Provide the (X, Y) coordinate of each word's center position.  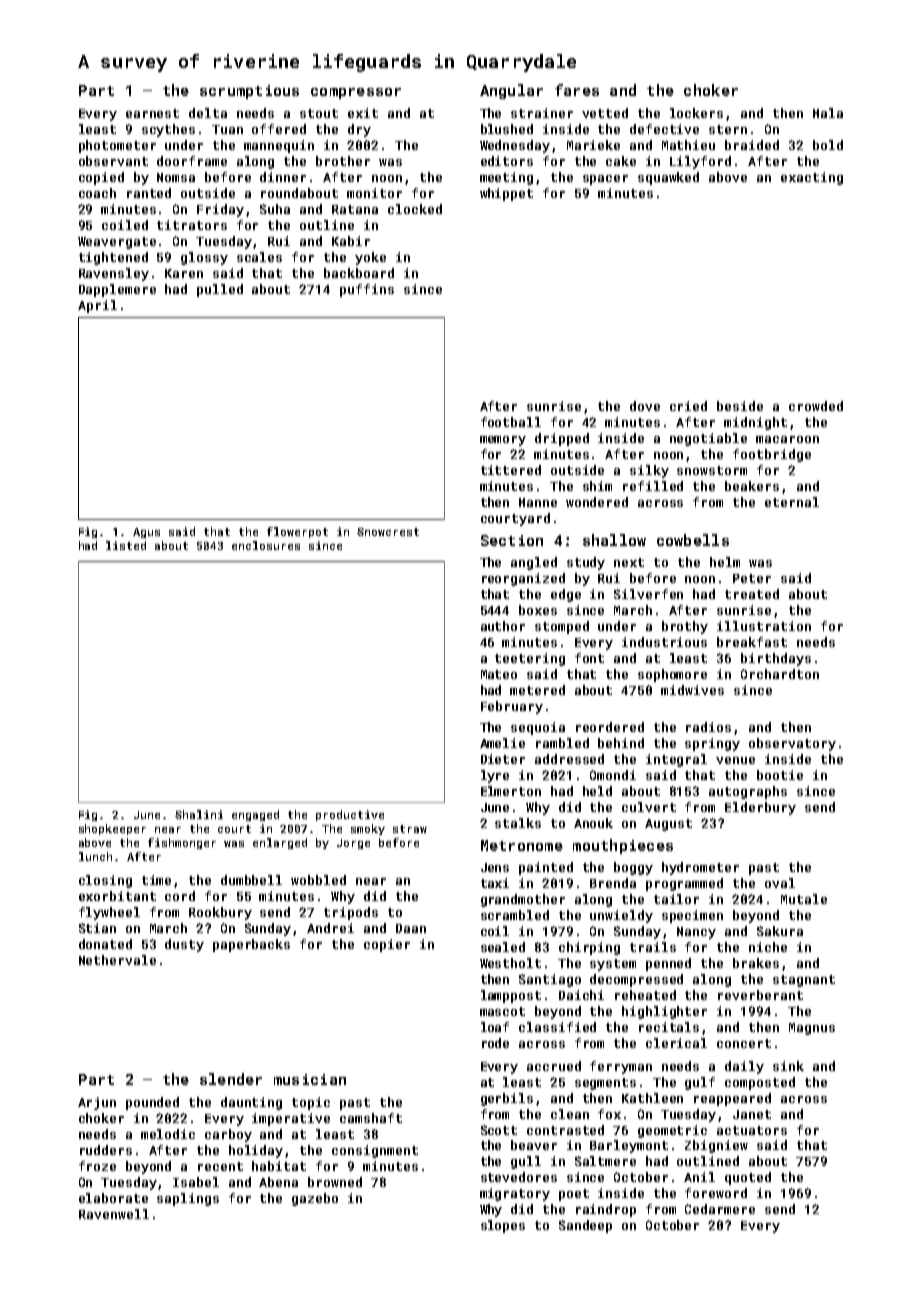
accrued (554, 1066)
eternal (792, 502)
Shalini (199, 814)
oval (780, 883)
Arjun (97, 1103)
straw (410, 829)
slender (231, 1079)
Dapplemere (117, 290)
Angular (511, 91)
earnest (152, 113)
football (511, 422)
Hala (828, 113)
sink (788, 1066)
